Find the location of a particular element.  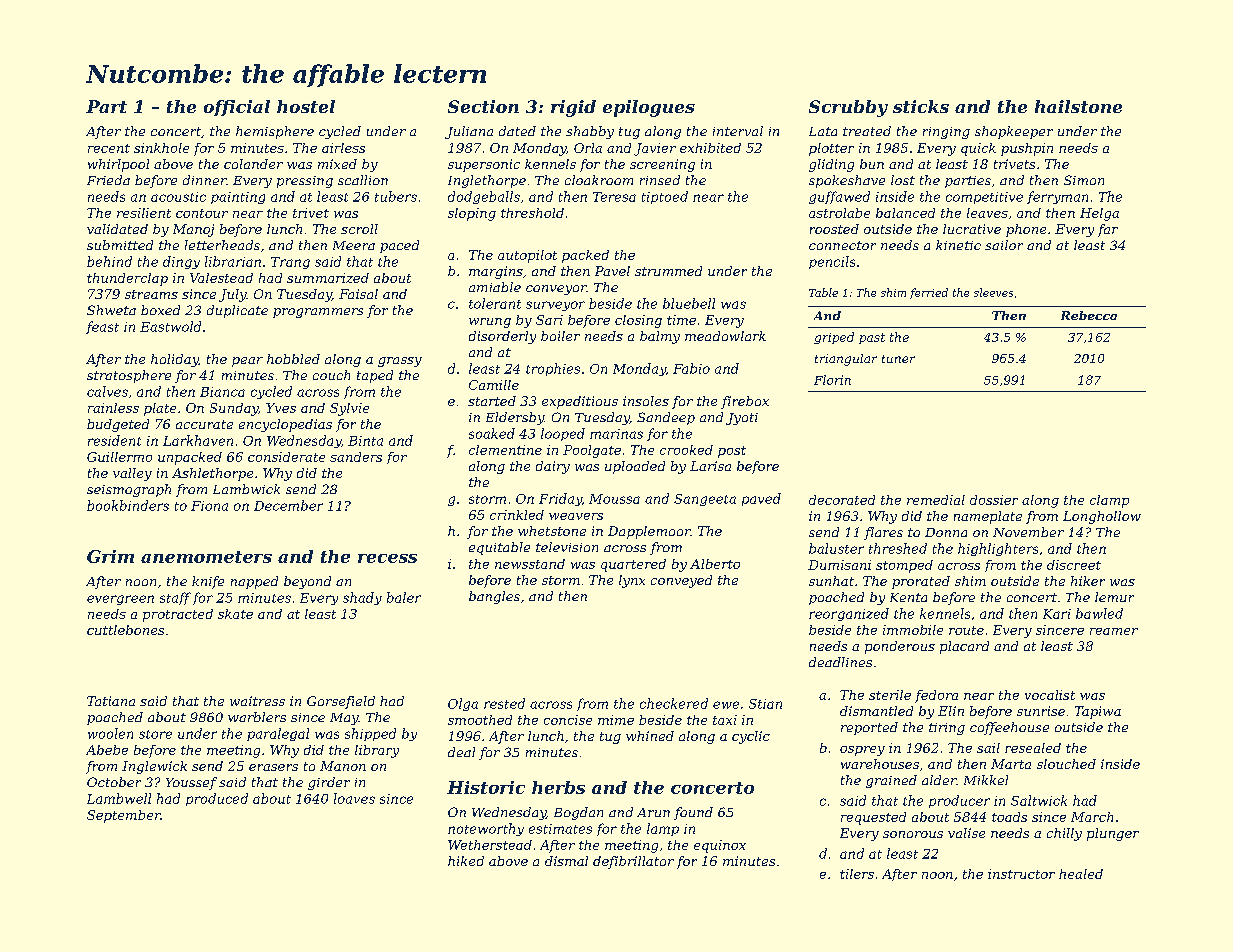

whined is located at coordinates (650, 736).
